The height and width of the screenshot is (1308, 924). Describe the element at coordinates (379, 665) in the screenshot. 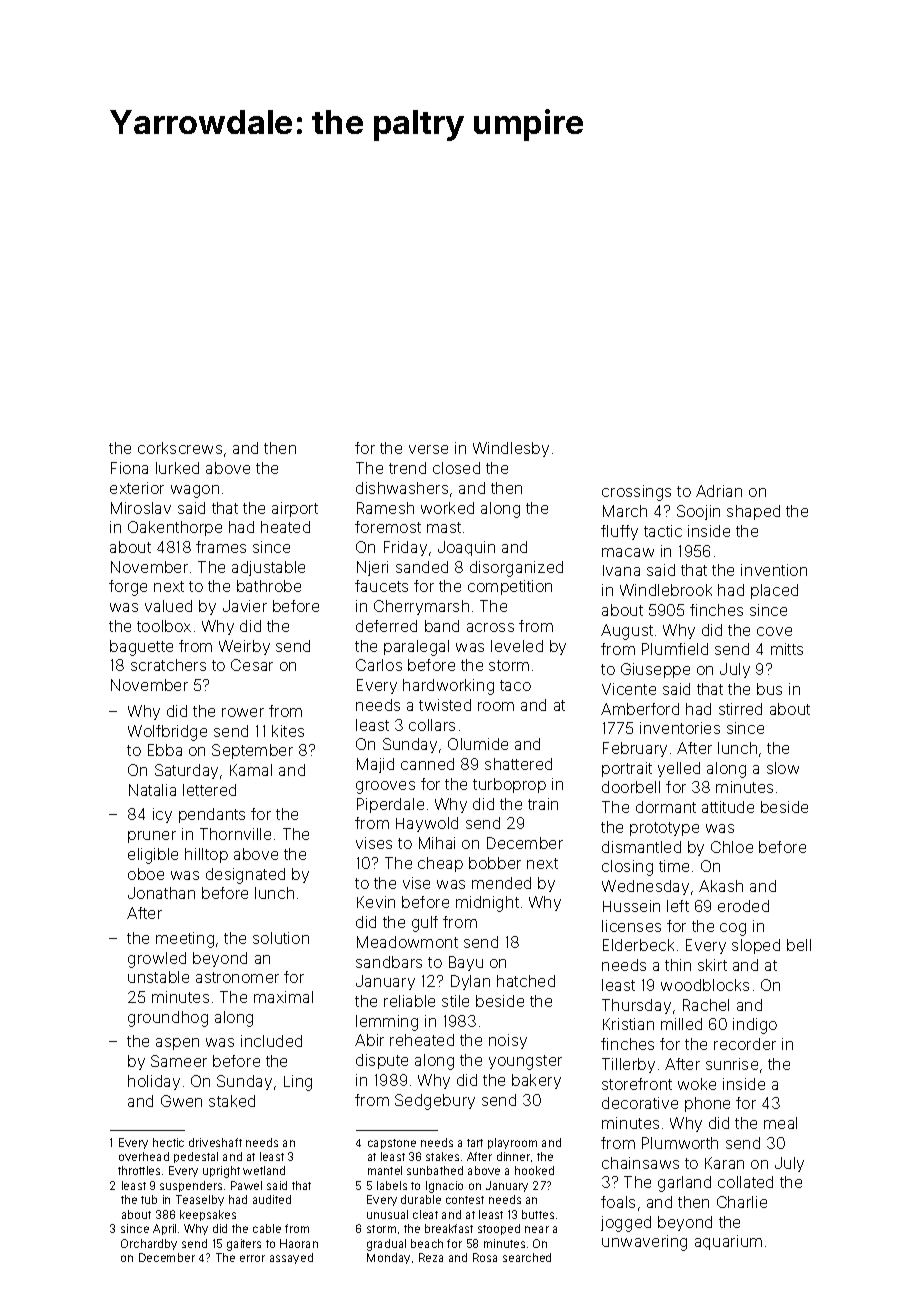

I see `Carlos` at that location.
